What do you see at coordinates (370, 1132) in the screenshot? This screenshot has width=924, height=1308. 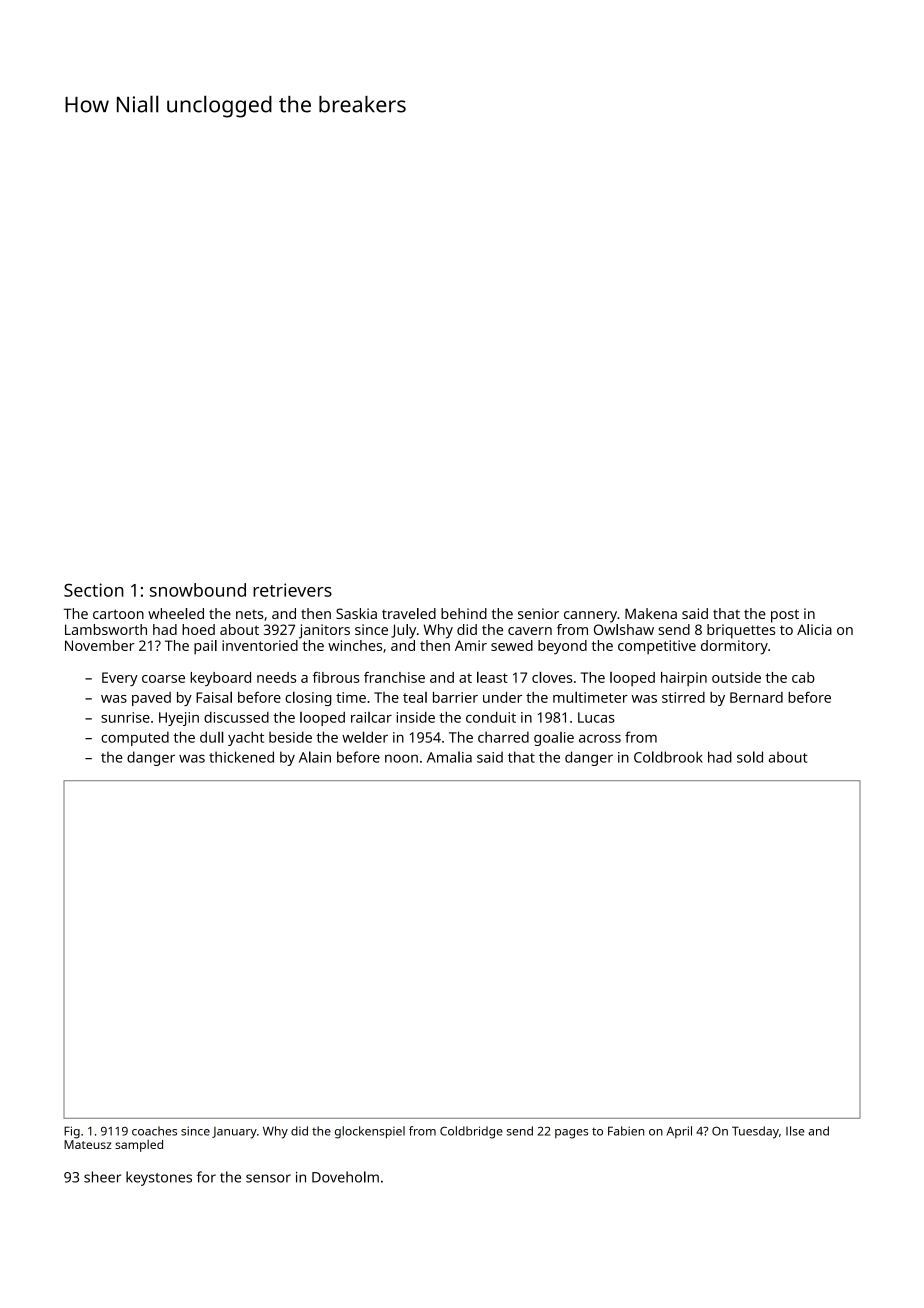 I see `glockenspiel` at bounding box center [370, 1132].
